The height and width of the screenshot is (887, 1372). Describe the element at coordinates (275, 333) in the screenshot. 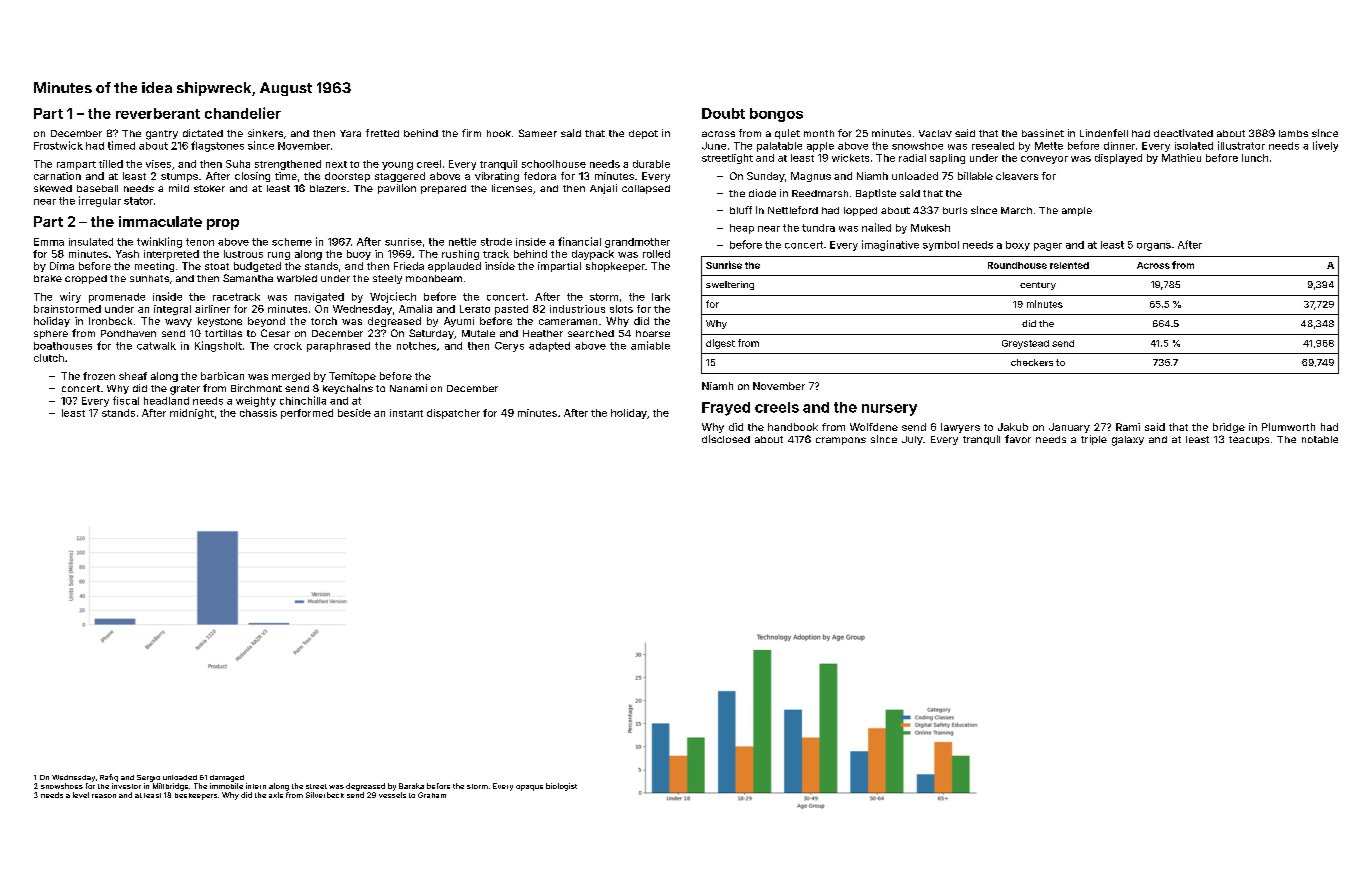

I see `Cesar` at that location.
